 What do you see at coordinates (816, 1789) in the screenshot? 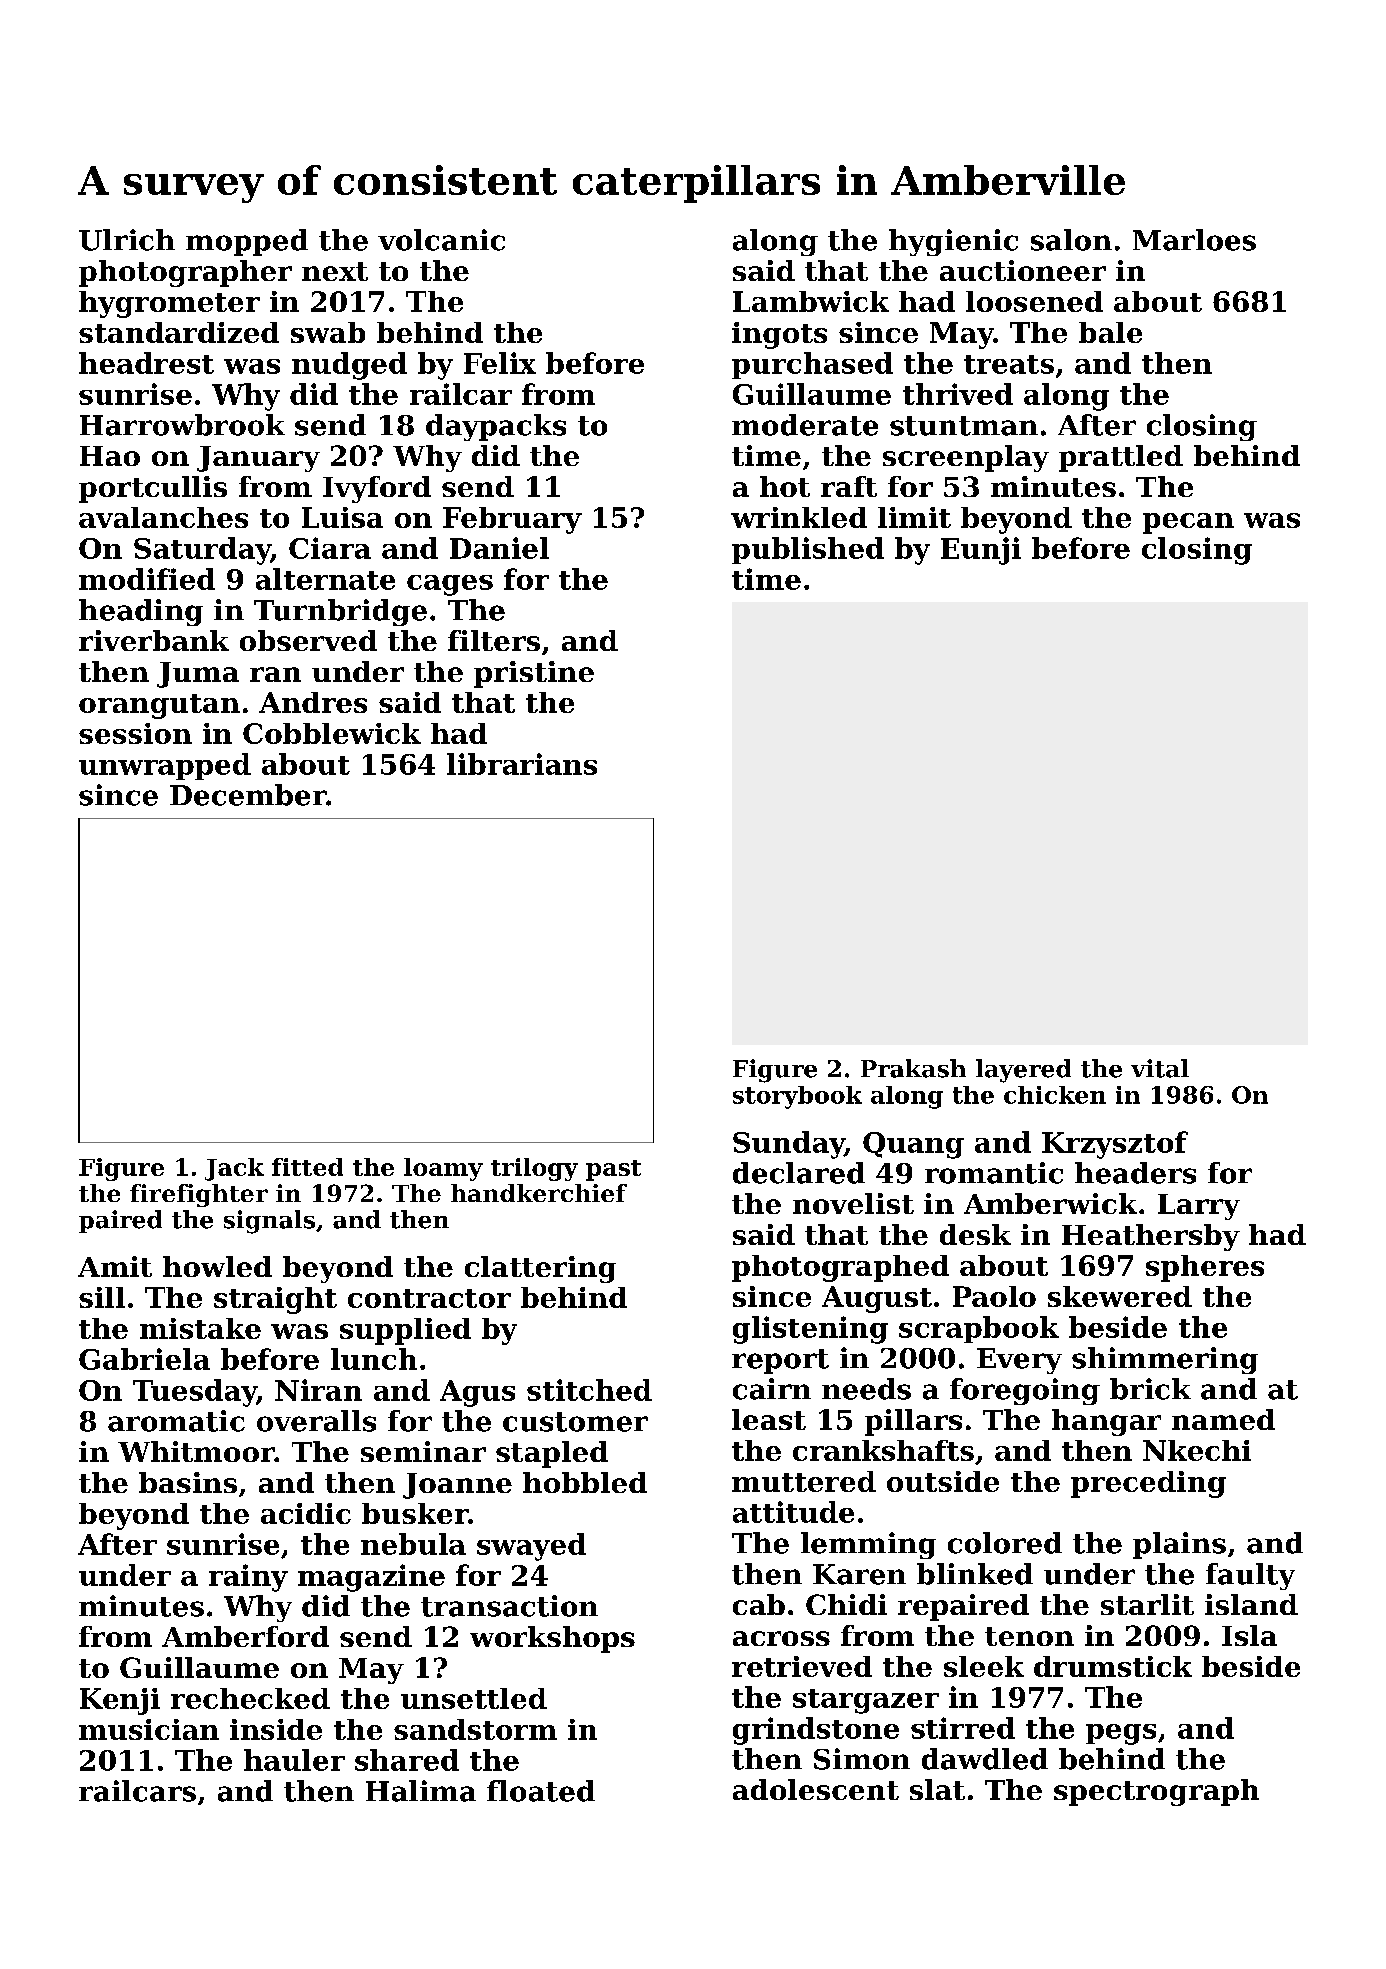
I see `adolescent` at bounding box center [816, 1789].
